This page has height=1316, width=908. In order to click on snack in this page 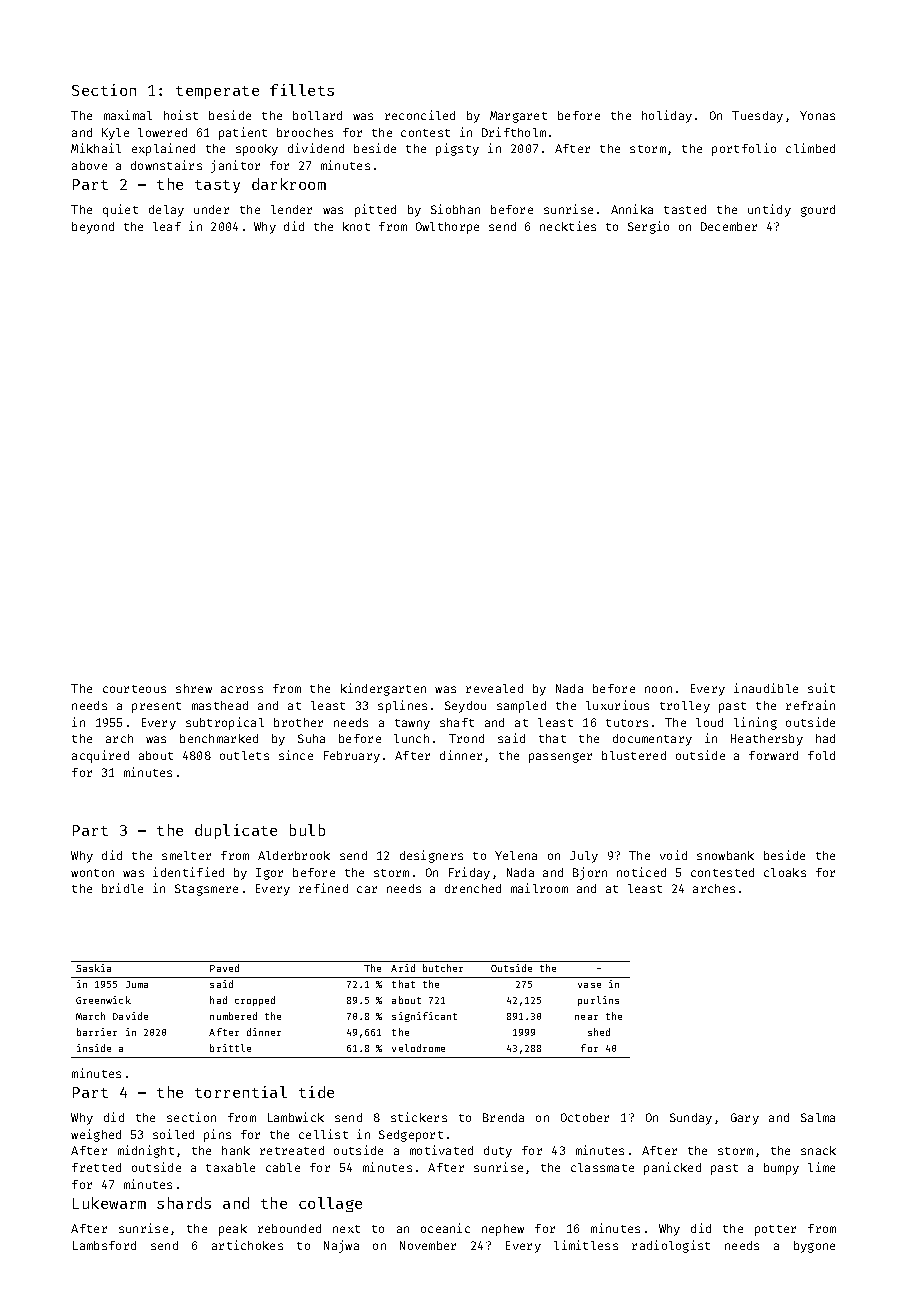, I will do `click(818, 1150)`.
